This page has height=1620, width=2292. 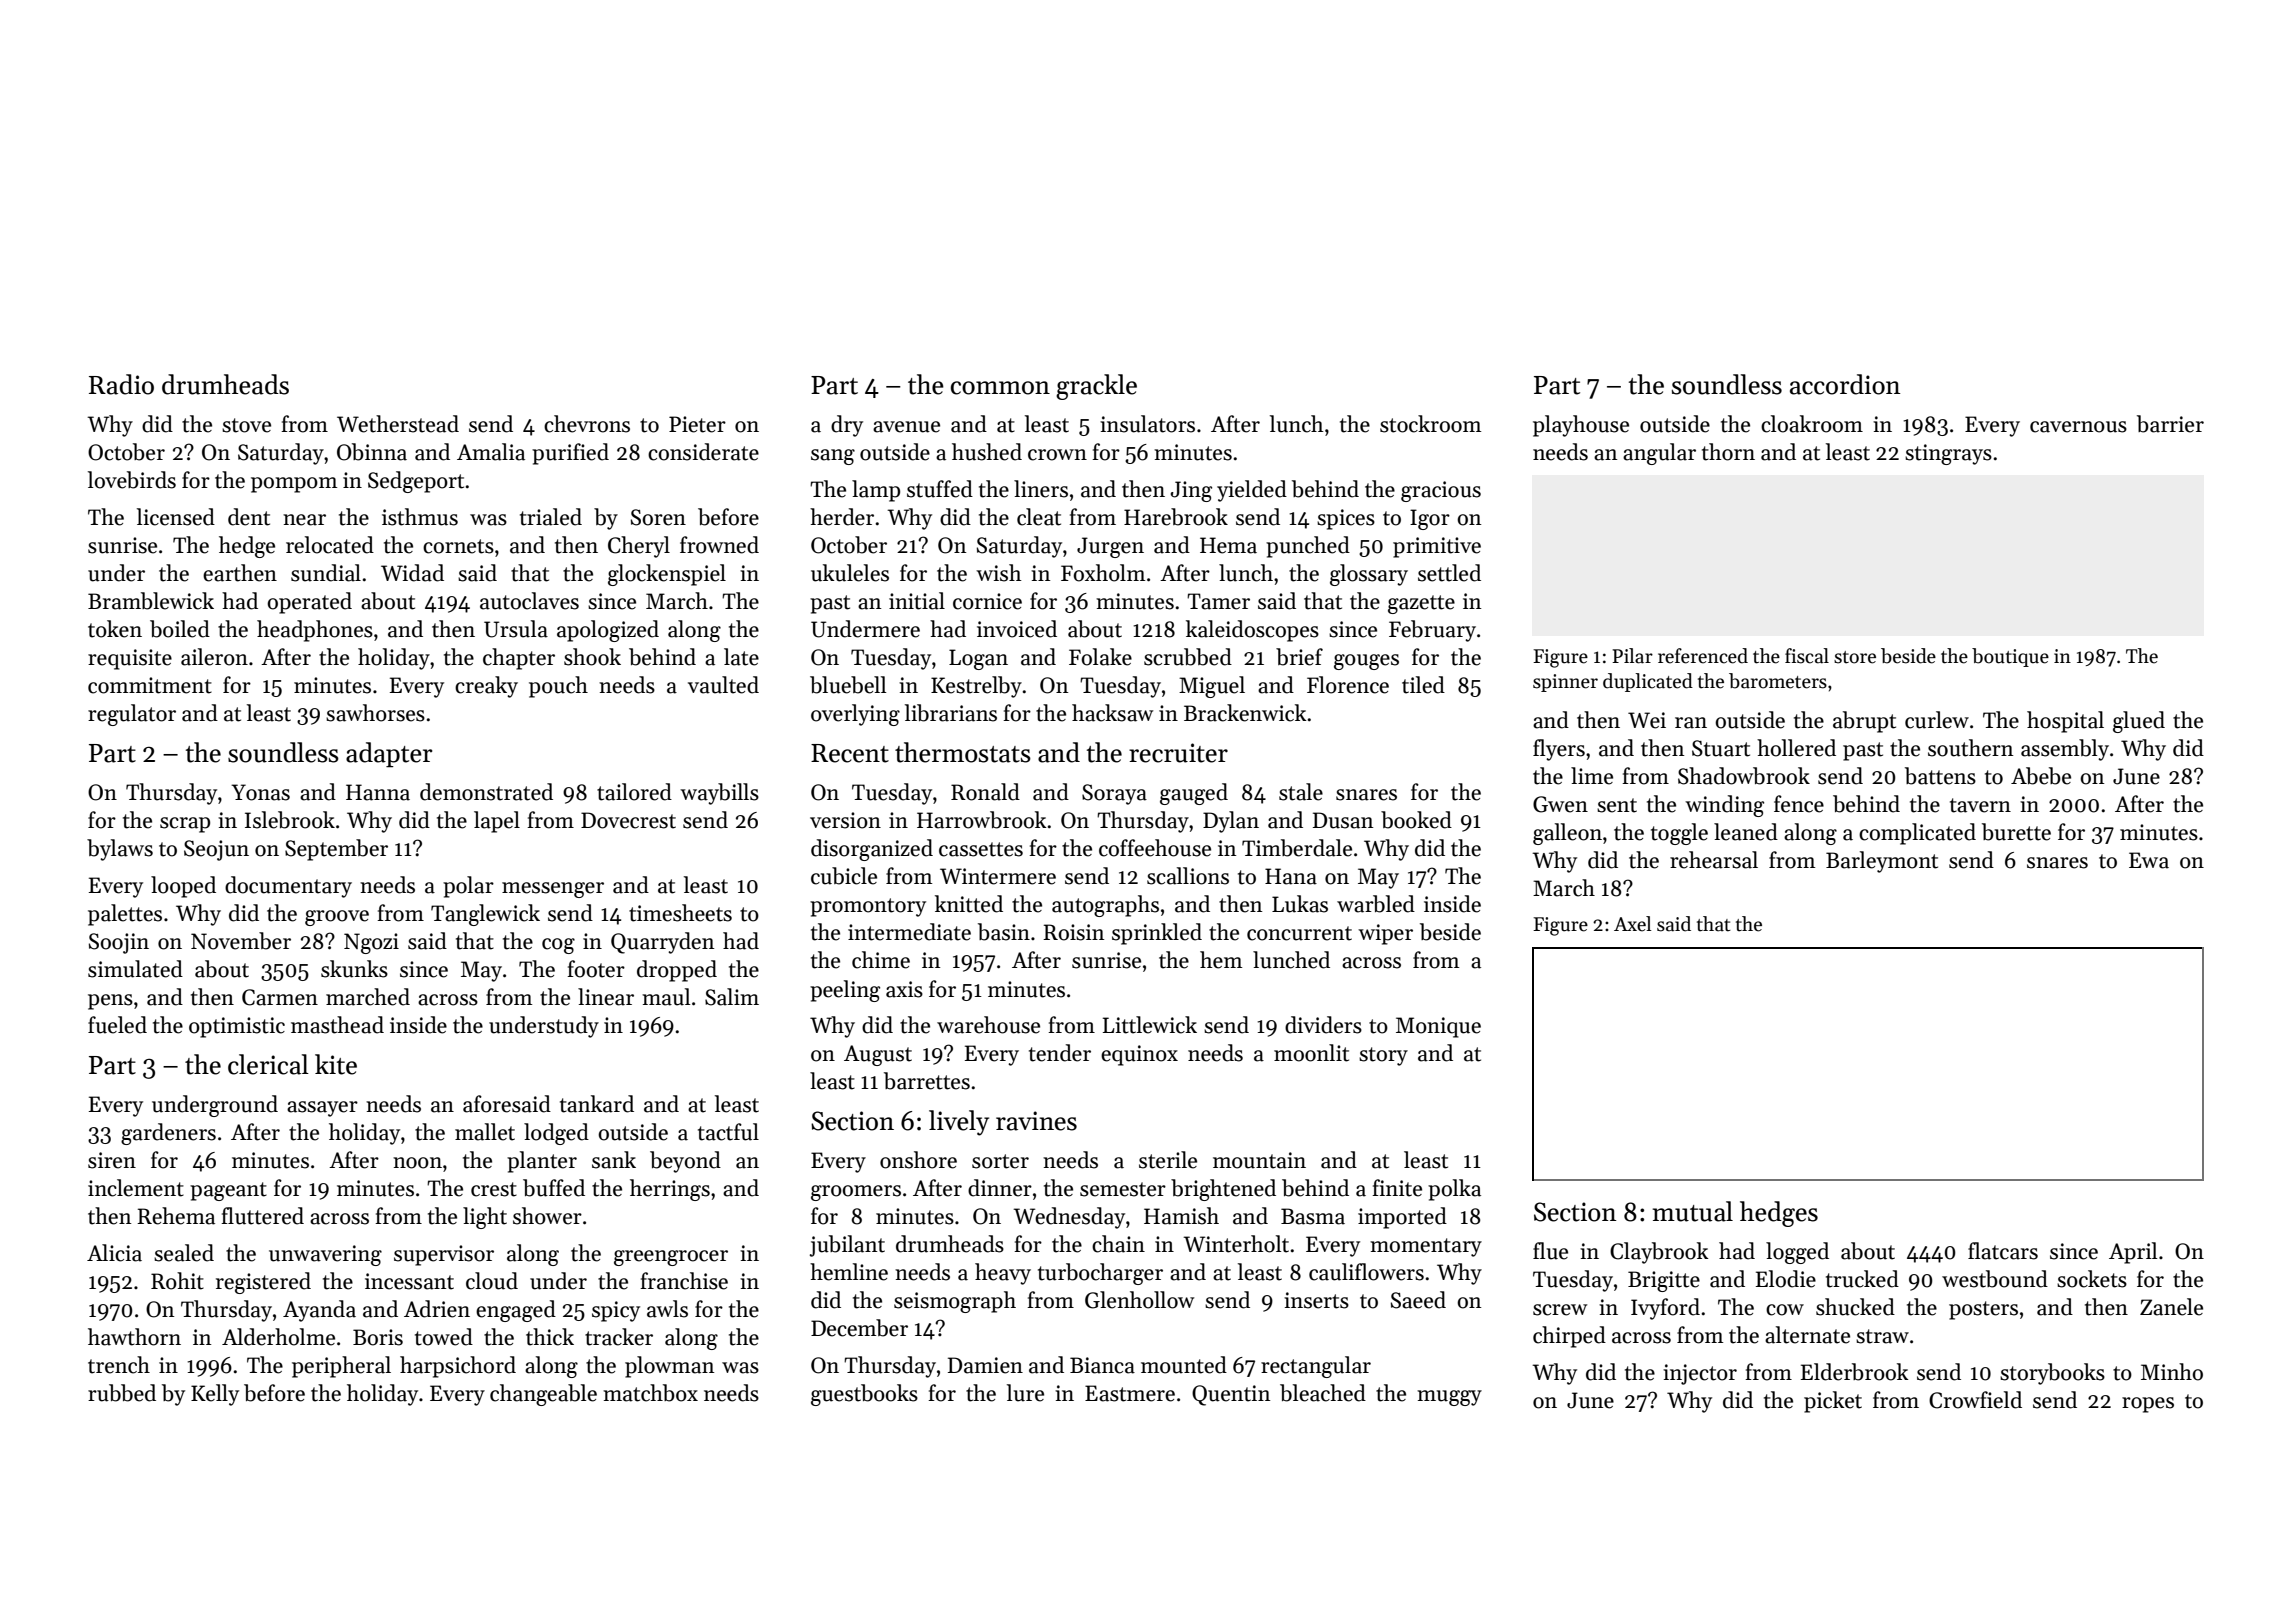 What do you see at coordinates (215, 1395) in the page?
I see `Kelly` at bounding box center [215, 1395].
